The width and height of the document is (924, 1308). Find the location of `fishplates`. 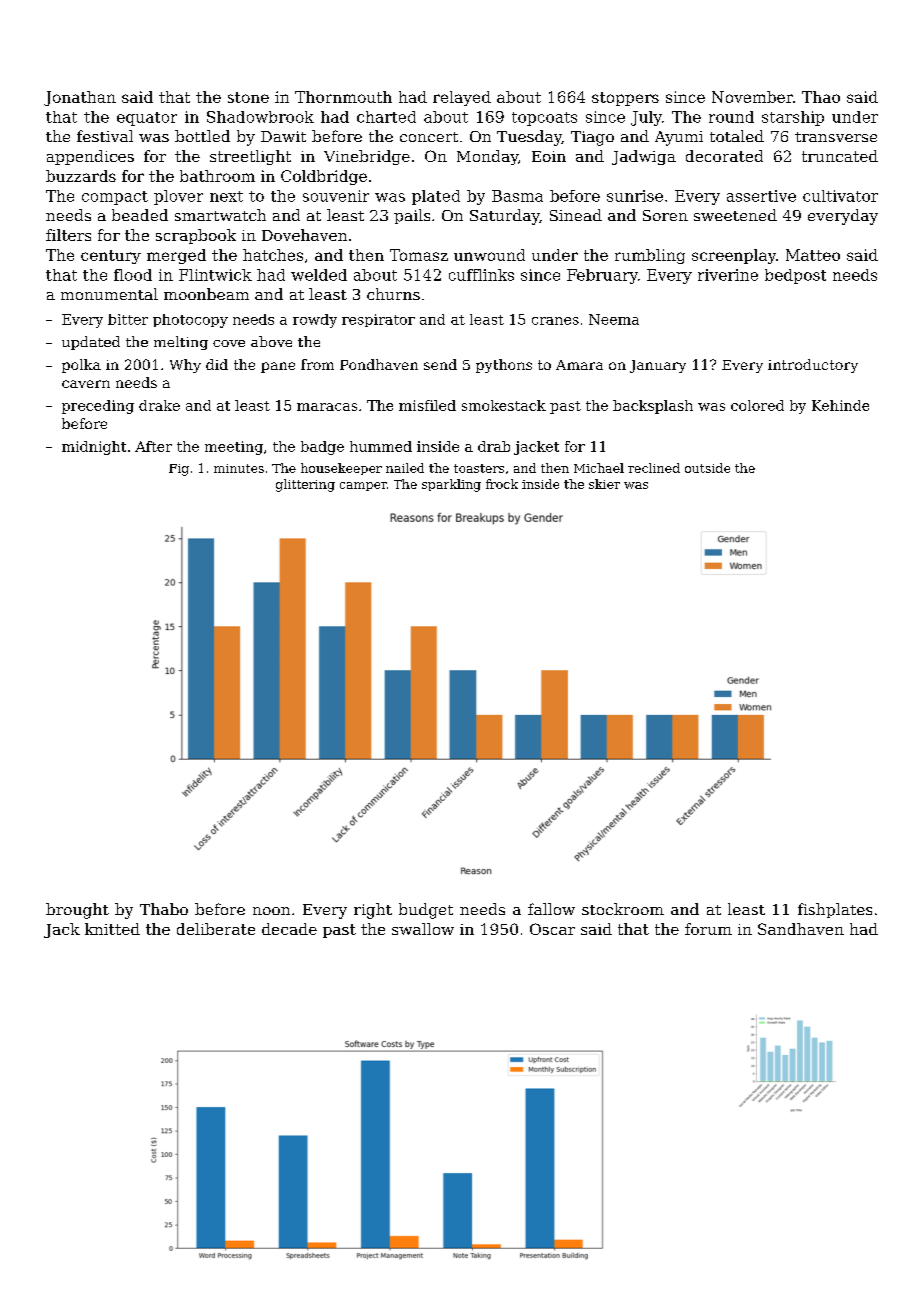

fishplates is located at coordinates (835, 910).
